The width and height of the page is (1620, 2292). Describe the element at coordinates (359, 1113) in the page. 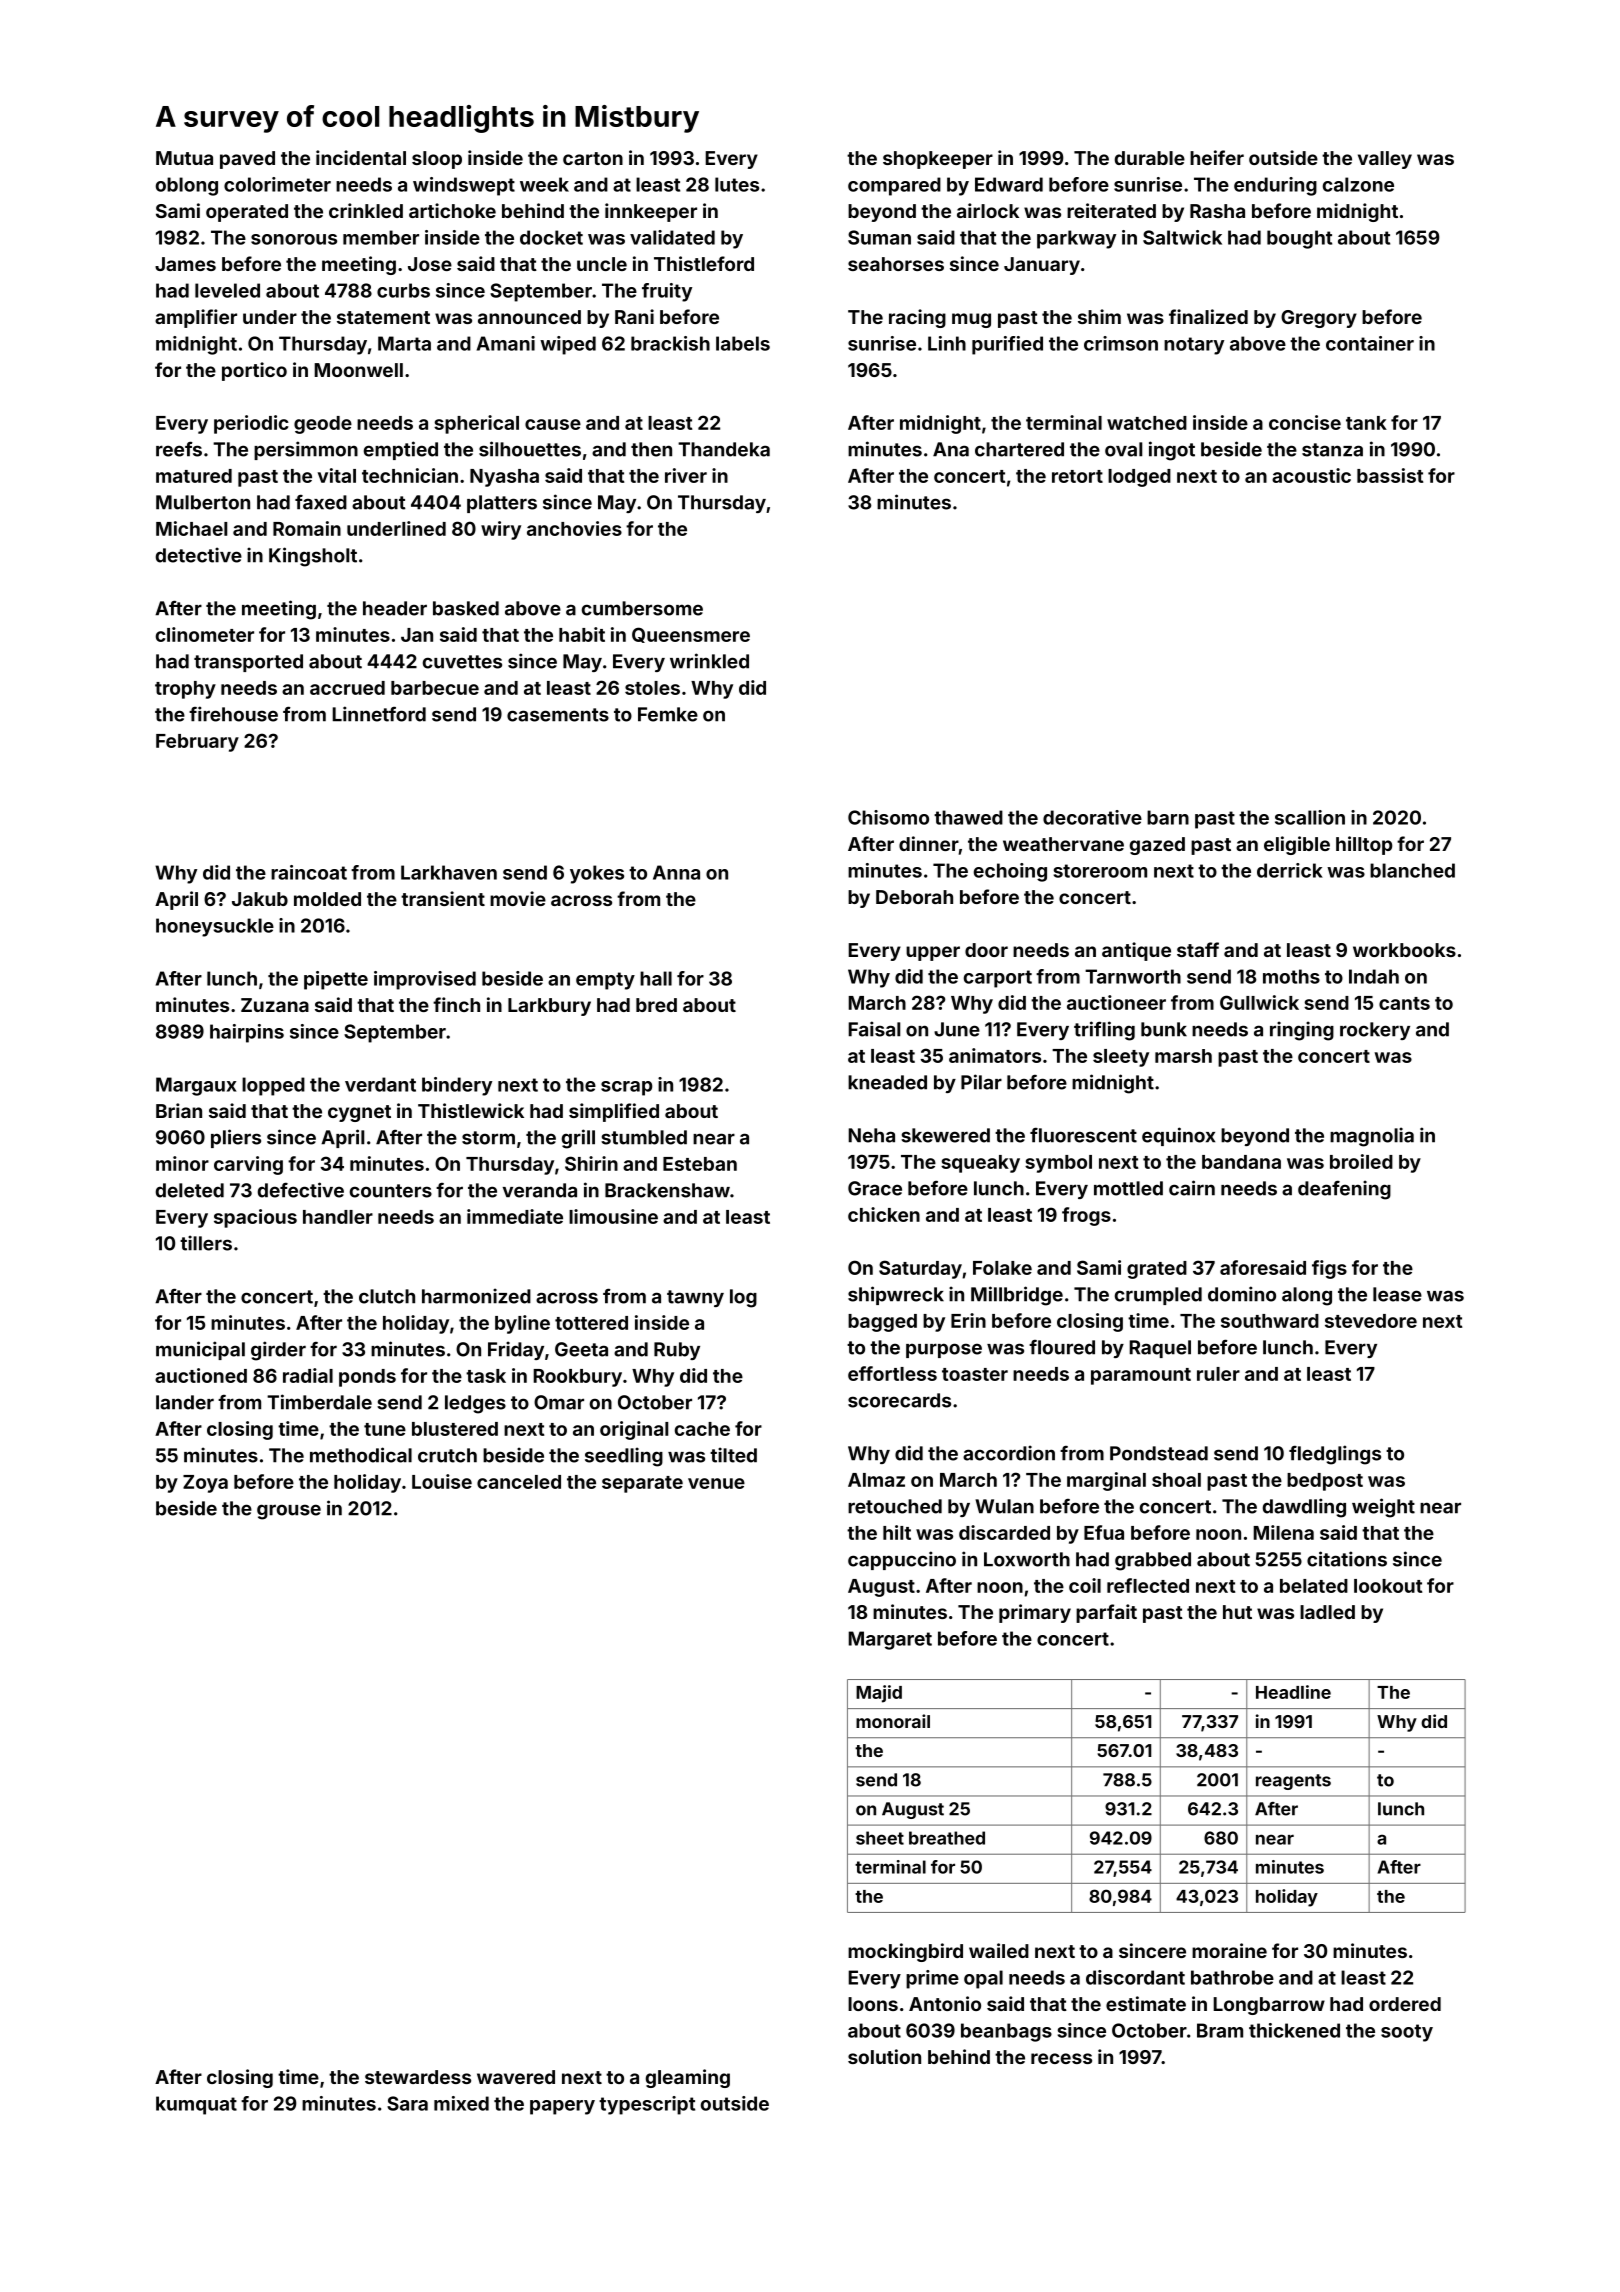

I see `cygnet` at that location.
